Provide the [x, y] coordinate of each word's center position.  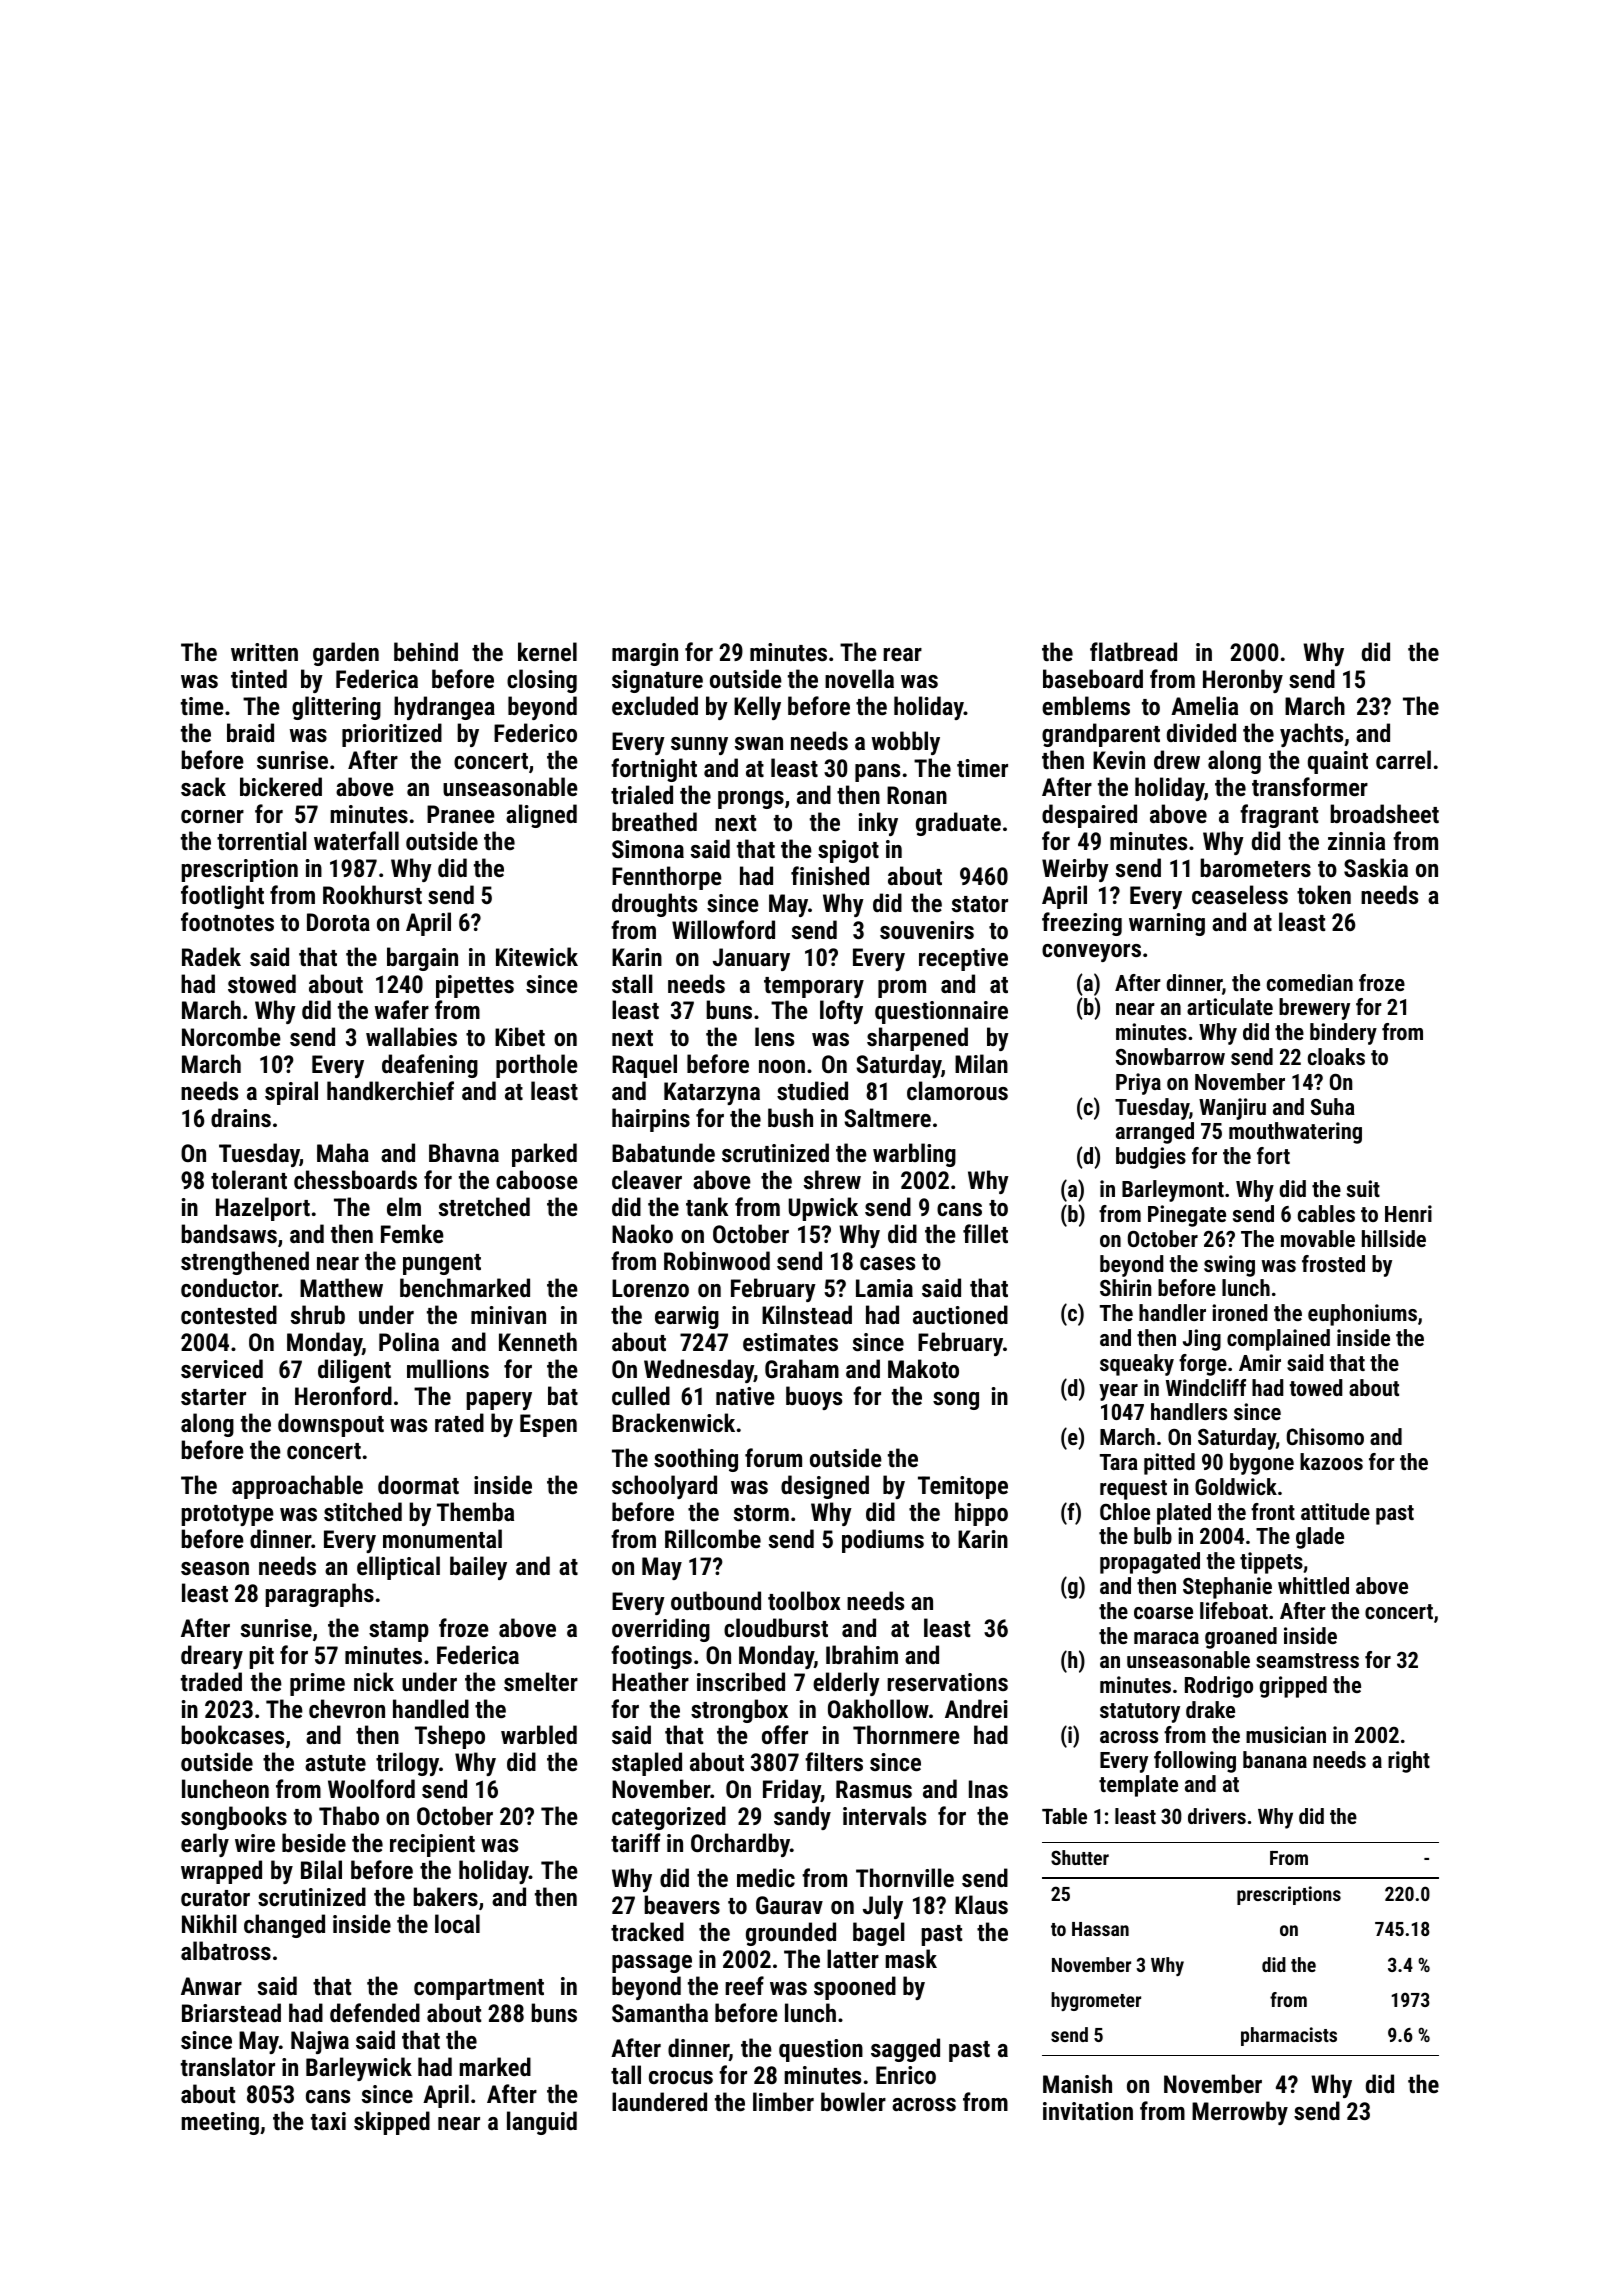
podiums [883, 1541]
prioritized [392, 735]
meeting [220, 2123]
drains [241, 1117]
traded [211, 1681]
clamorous [957, 1090]
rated [459, 1422]
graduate [958, 824]
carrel [1403, 759]
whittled [1313, 1585]
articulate [1230, 1006]
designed [825, 1487]
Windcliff [1206, 1387]
